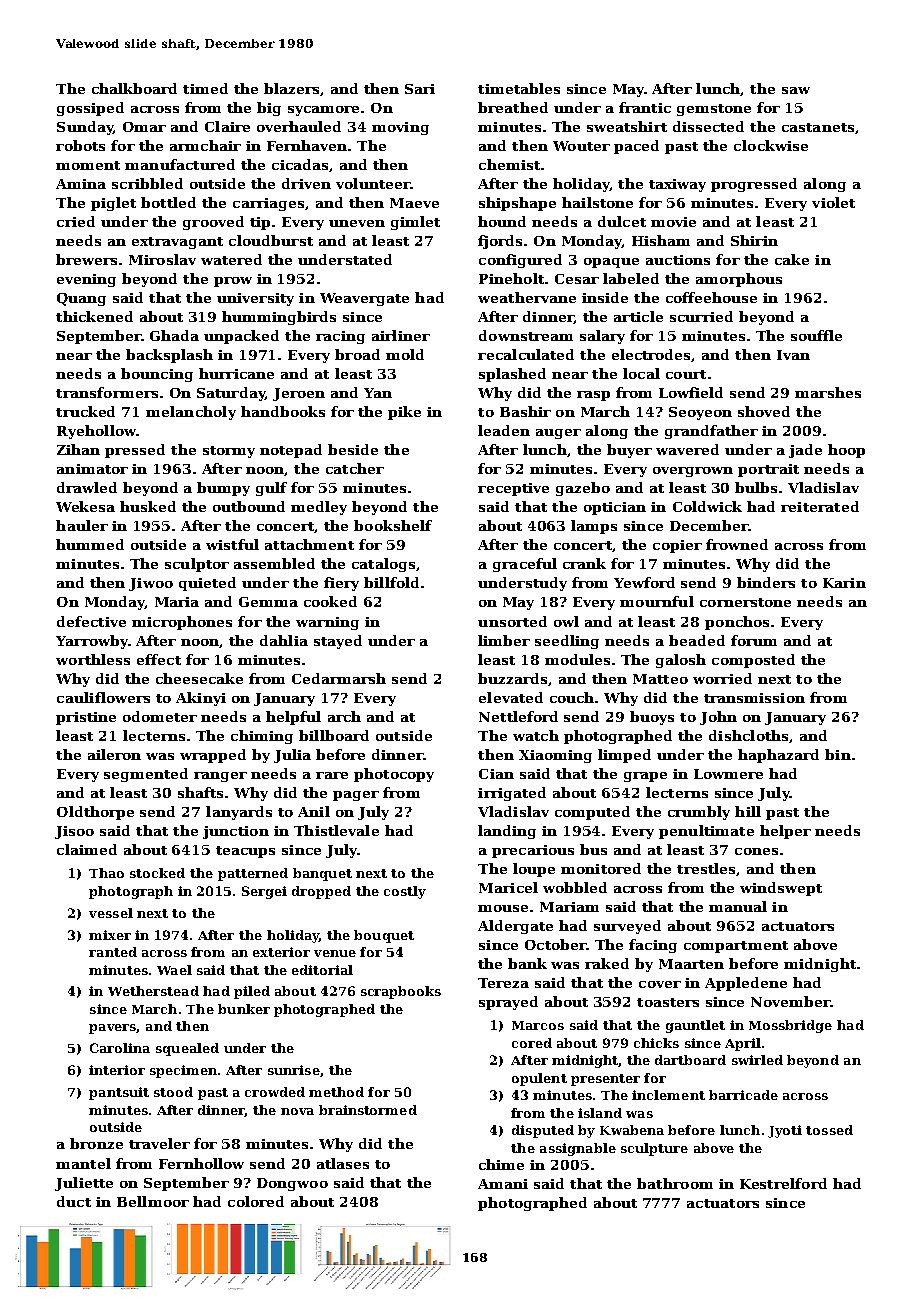 The image size is (924, 1308). What do you see at coordinates (816, 335) in the screenshot?
I see `souffle` at bounding box center [816, 335].
